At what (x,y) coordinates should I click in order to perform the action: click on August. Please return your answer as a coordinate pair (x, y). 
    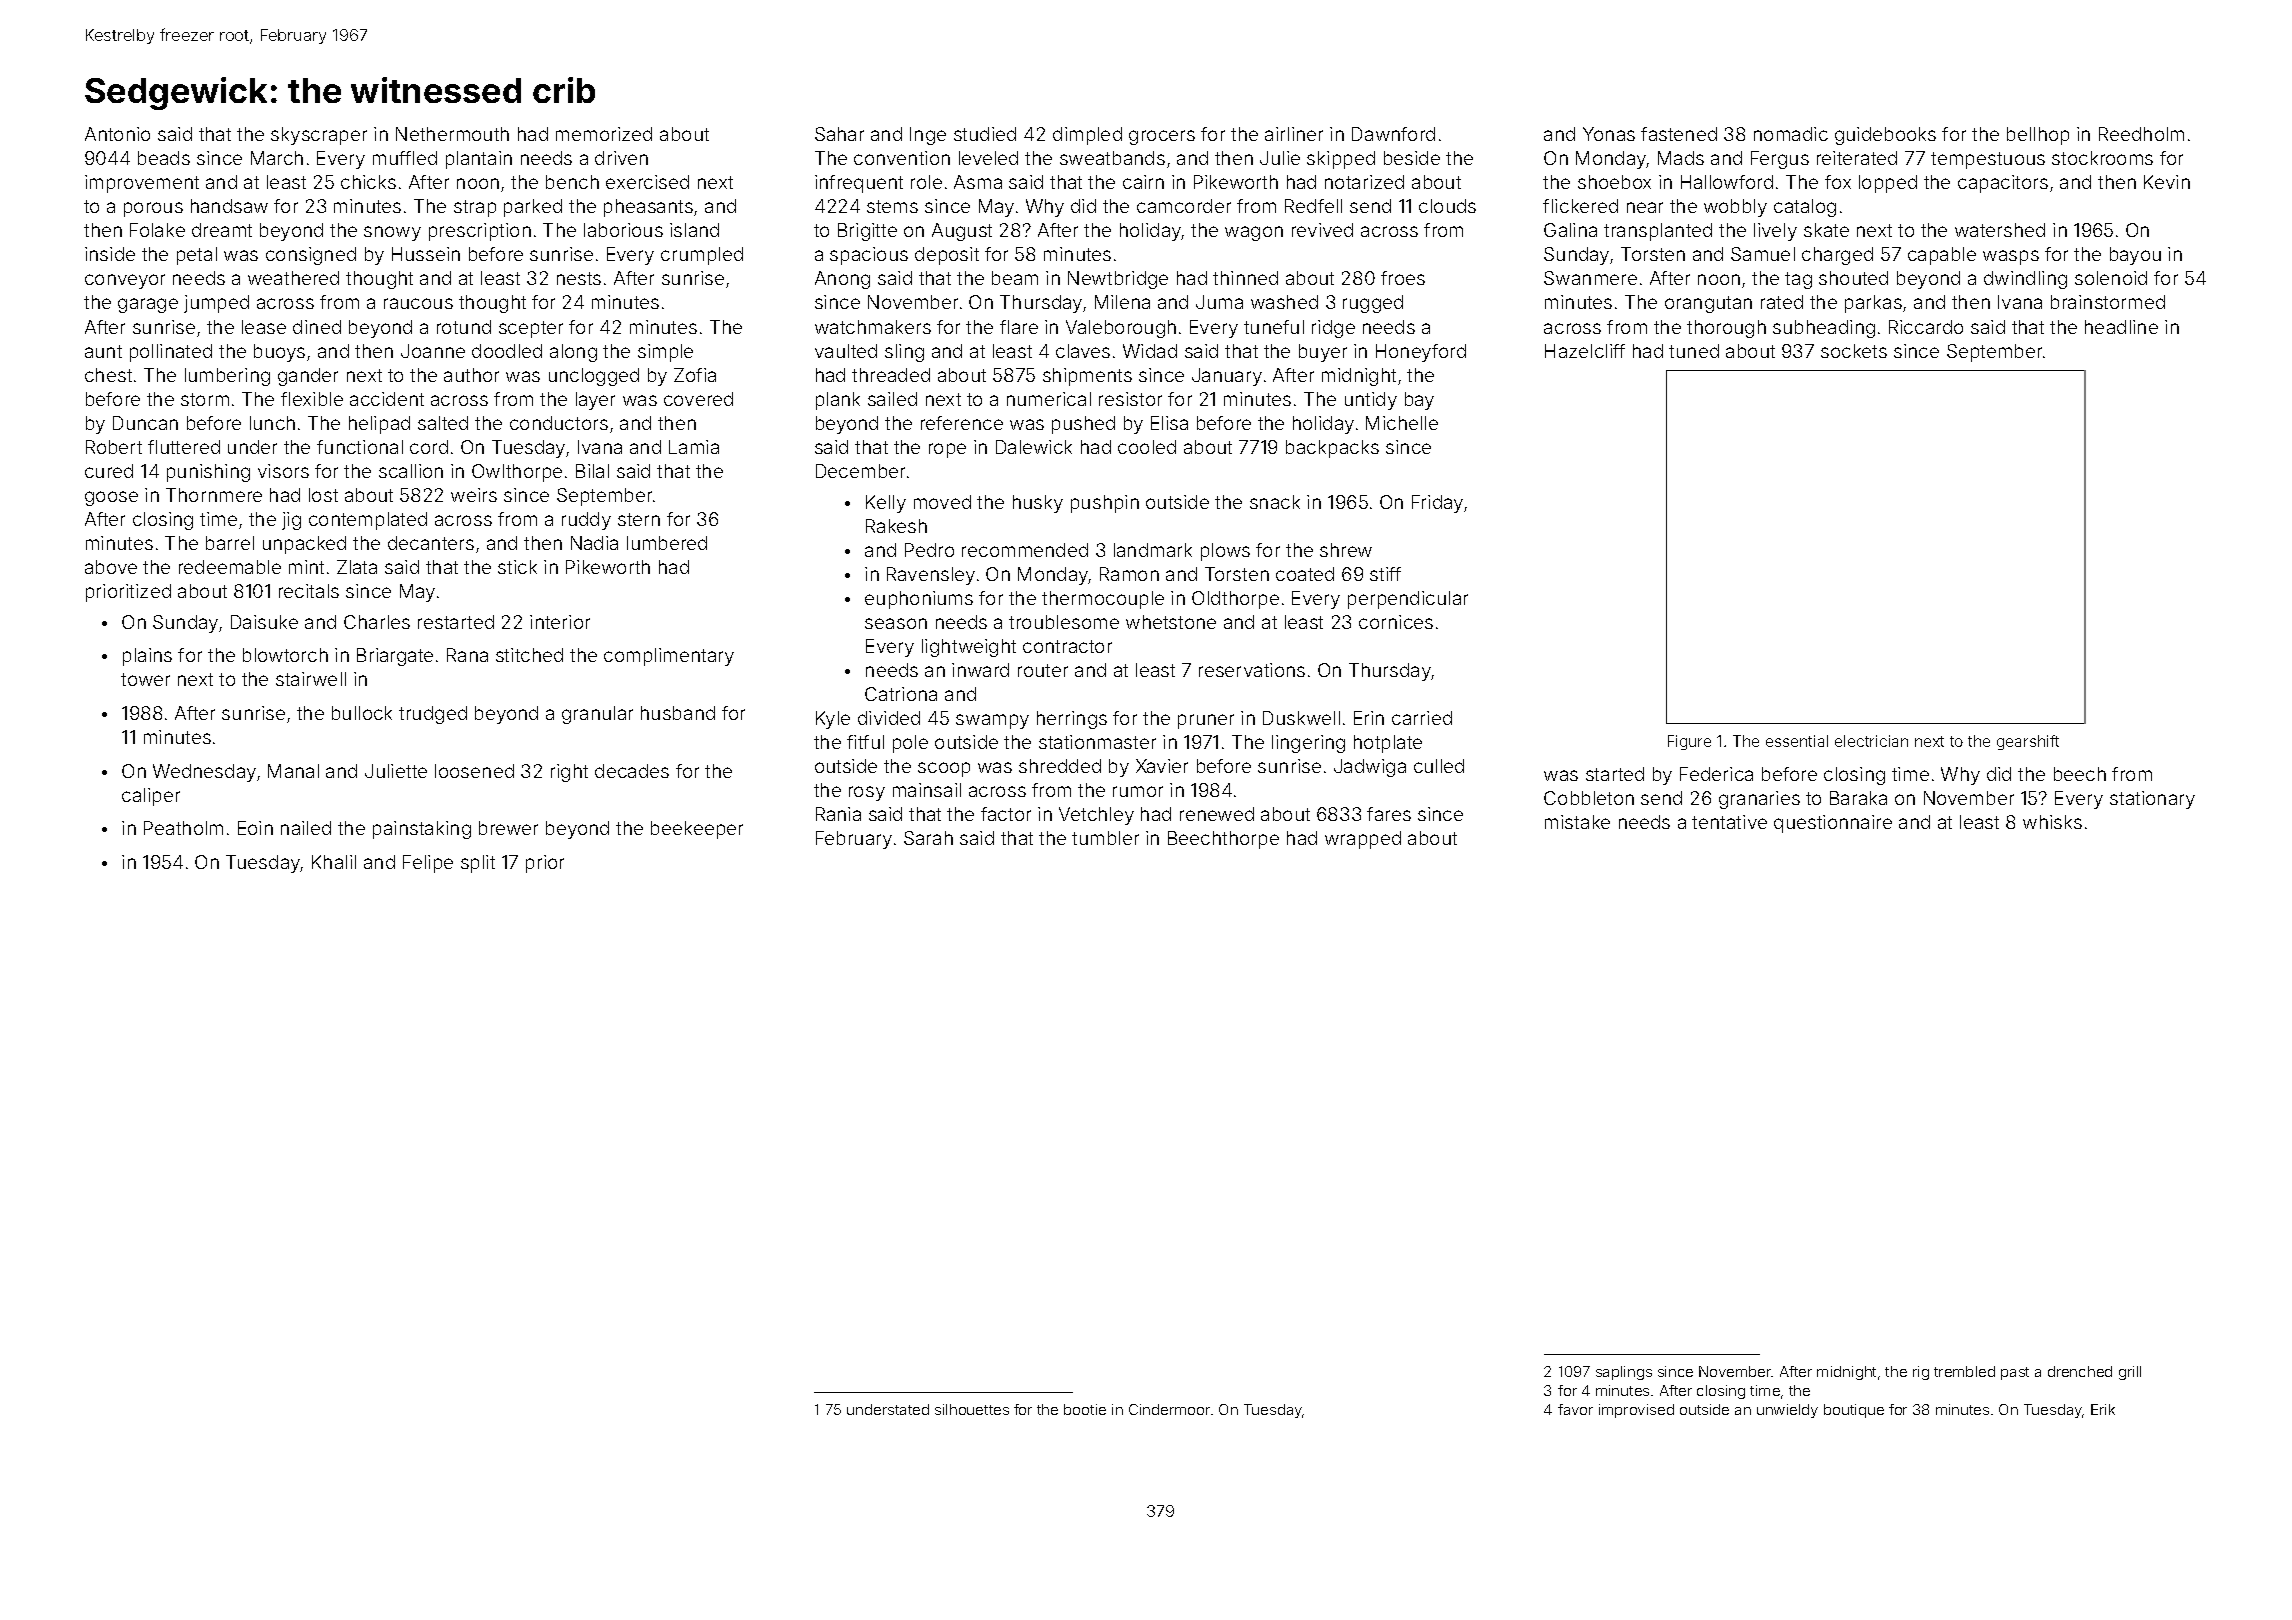
    Looking at the image, I should click on (962, 232).
